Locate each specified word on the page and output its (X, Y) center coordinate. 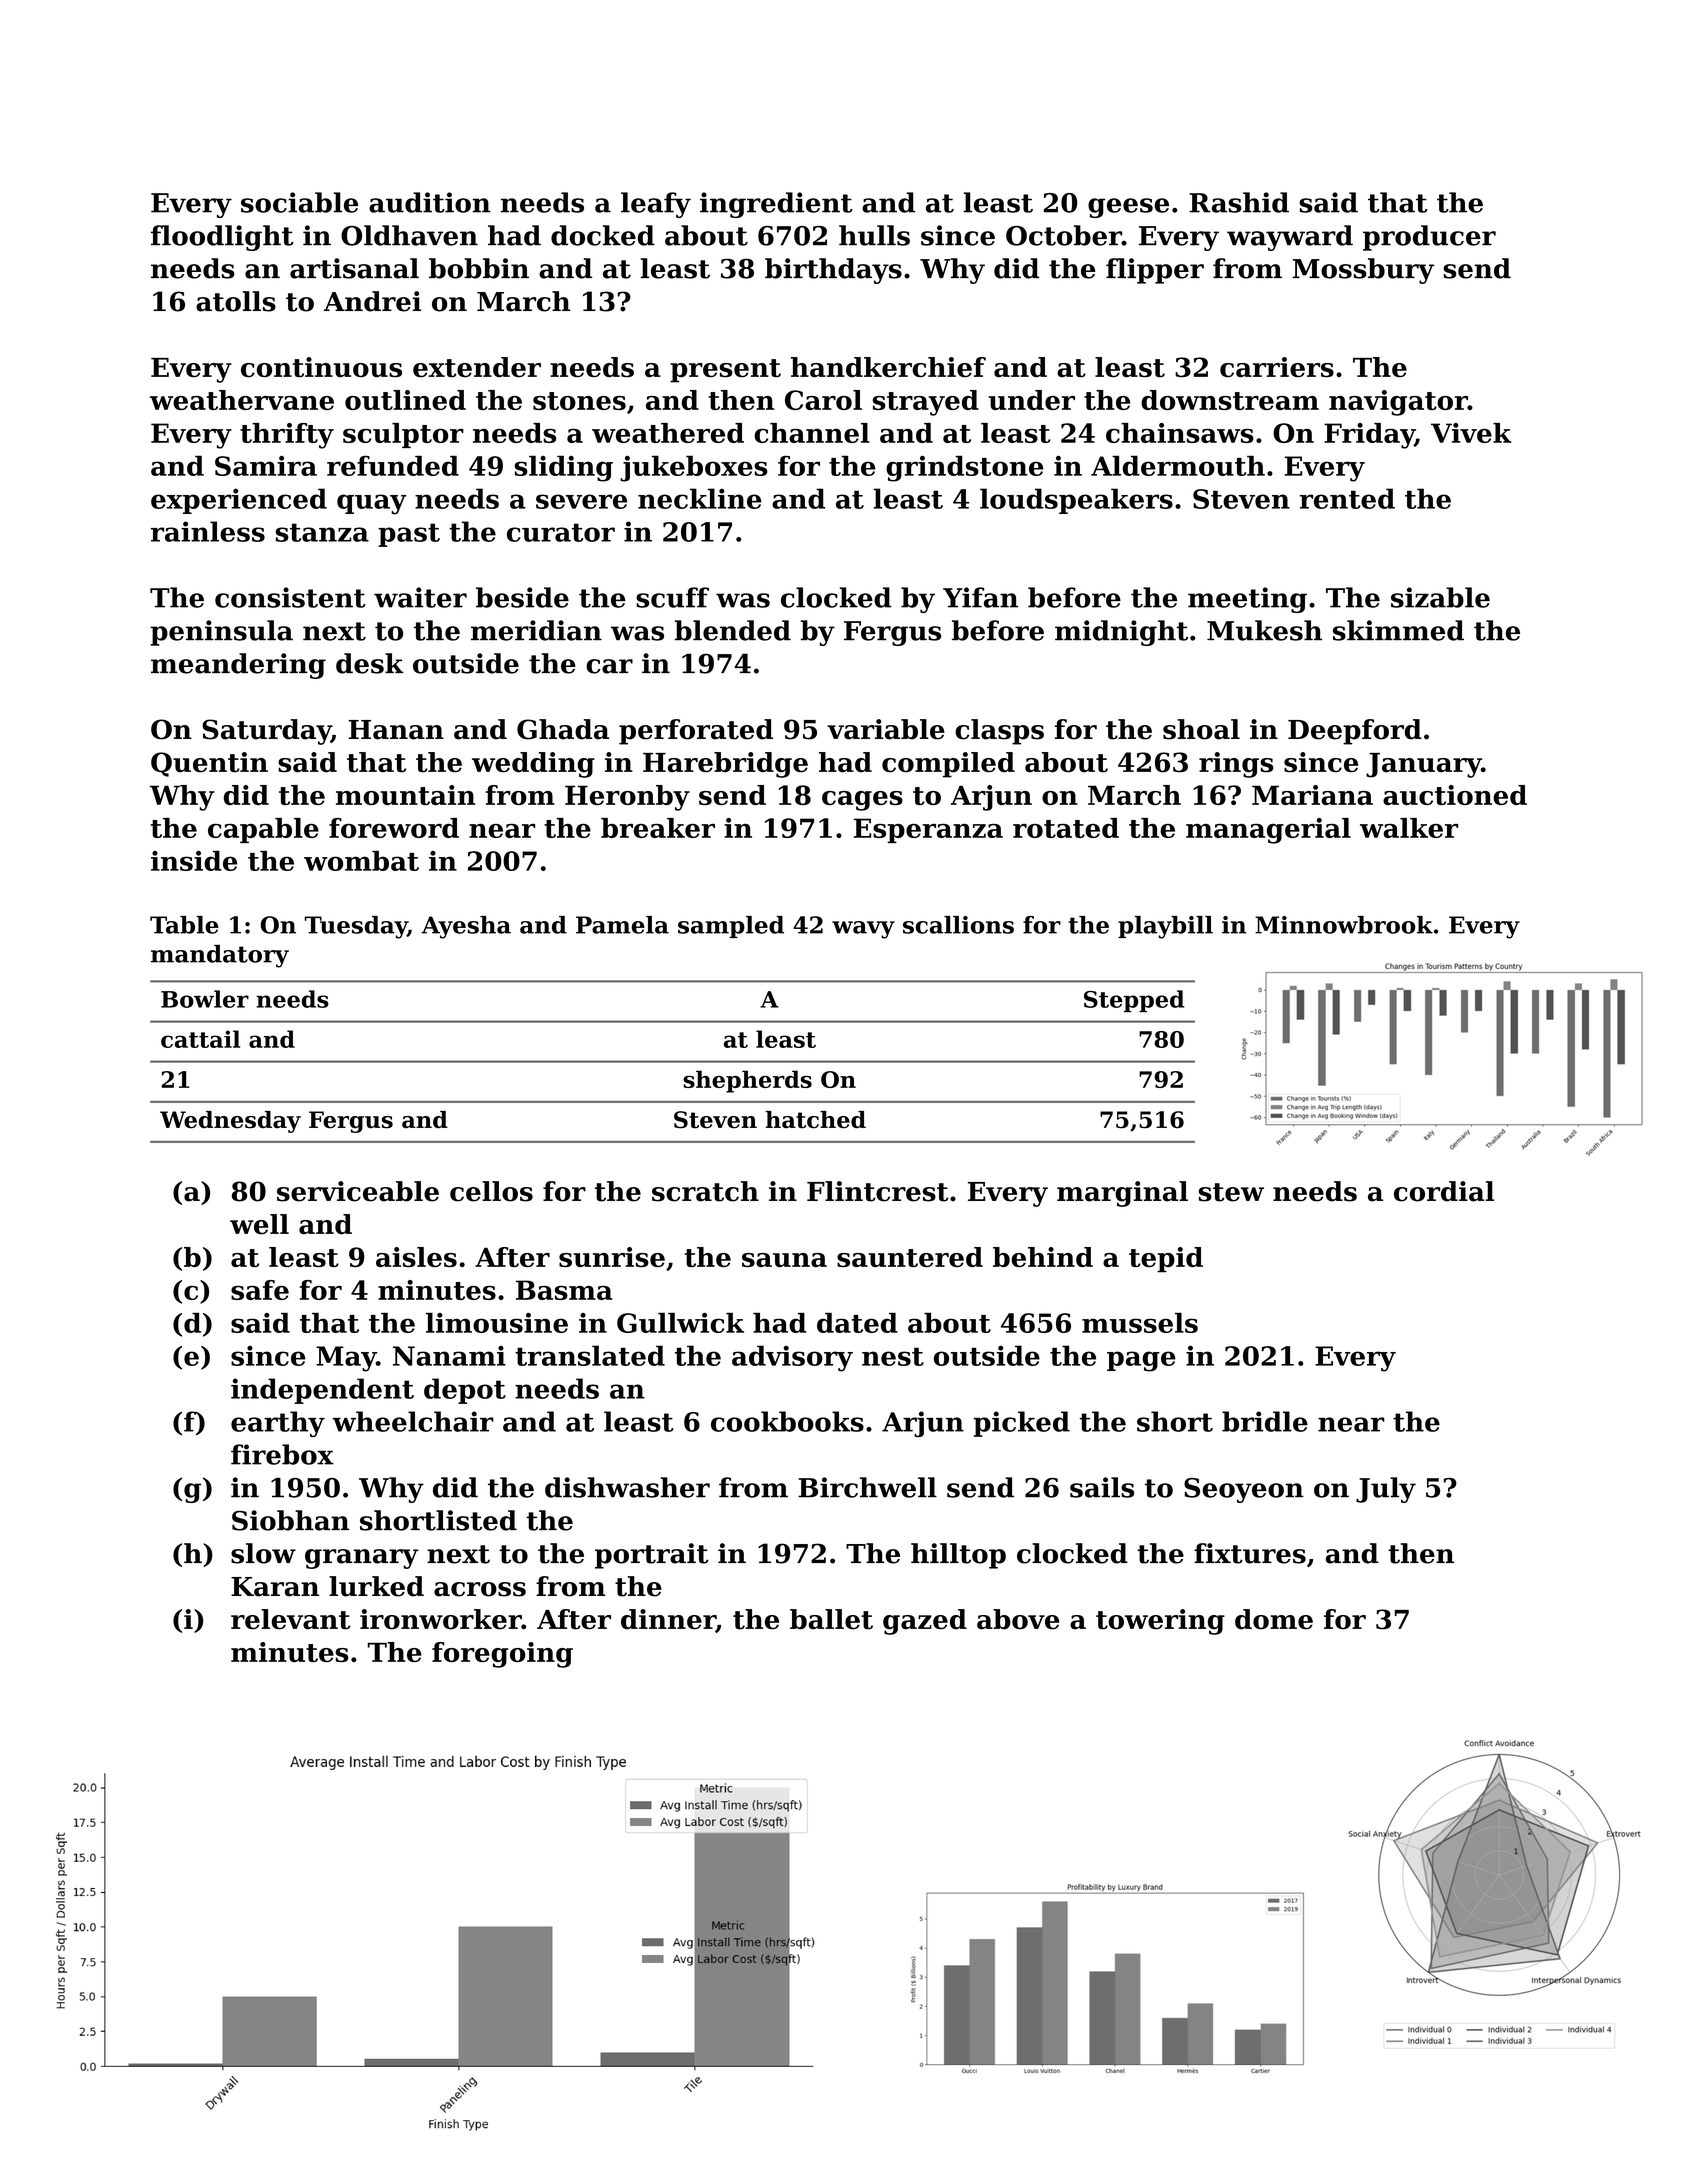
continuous (321, 367)
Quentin (209, 764)
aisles (416, 1257)
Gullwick (680, 1323)
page (1141, 1361)
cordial (1444, 1191)
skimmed (1398, 630)
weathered (668, 433)
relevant (290, 1619)
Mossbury (1363, 271)
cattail (200, 1039)
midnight (1121, 633)
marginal (1122, 1194)
